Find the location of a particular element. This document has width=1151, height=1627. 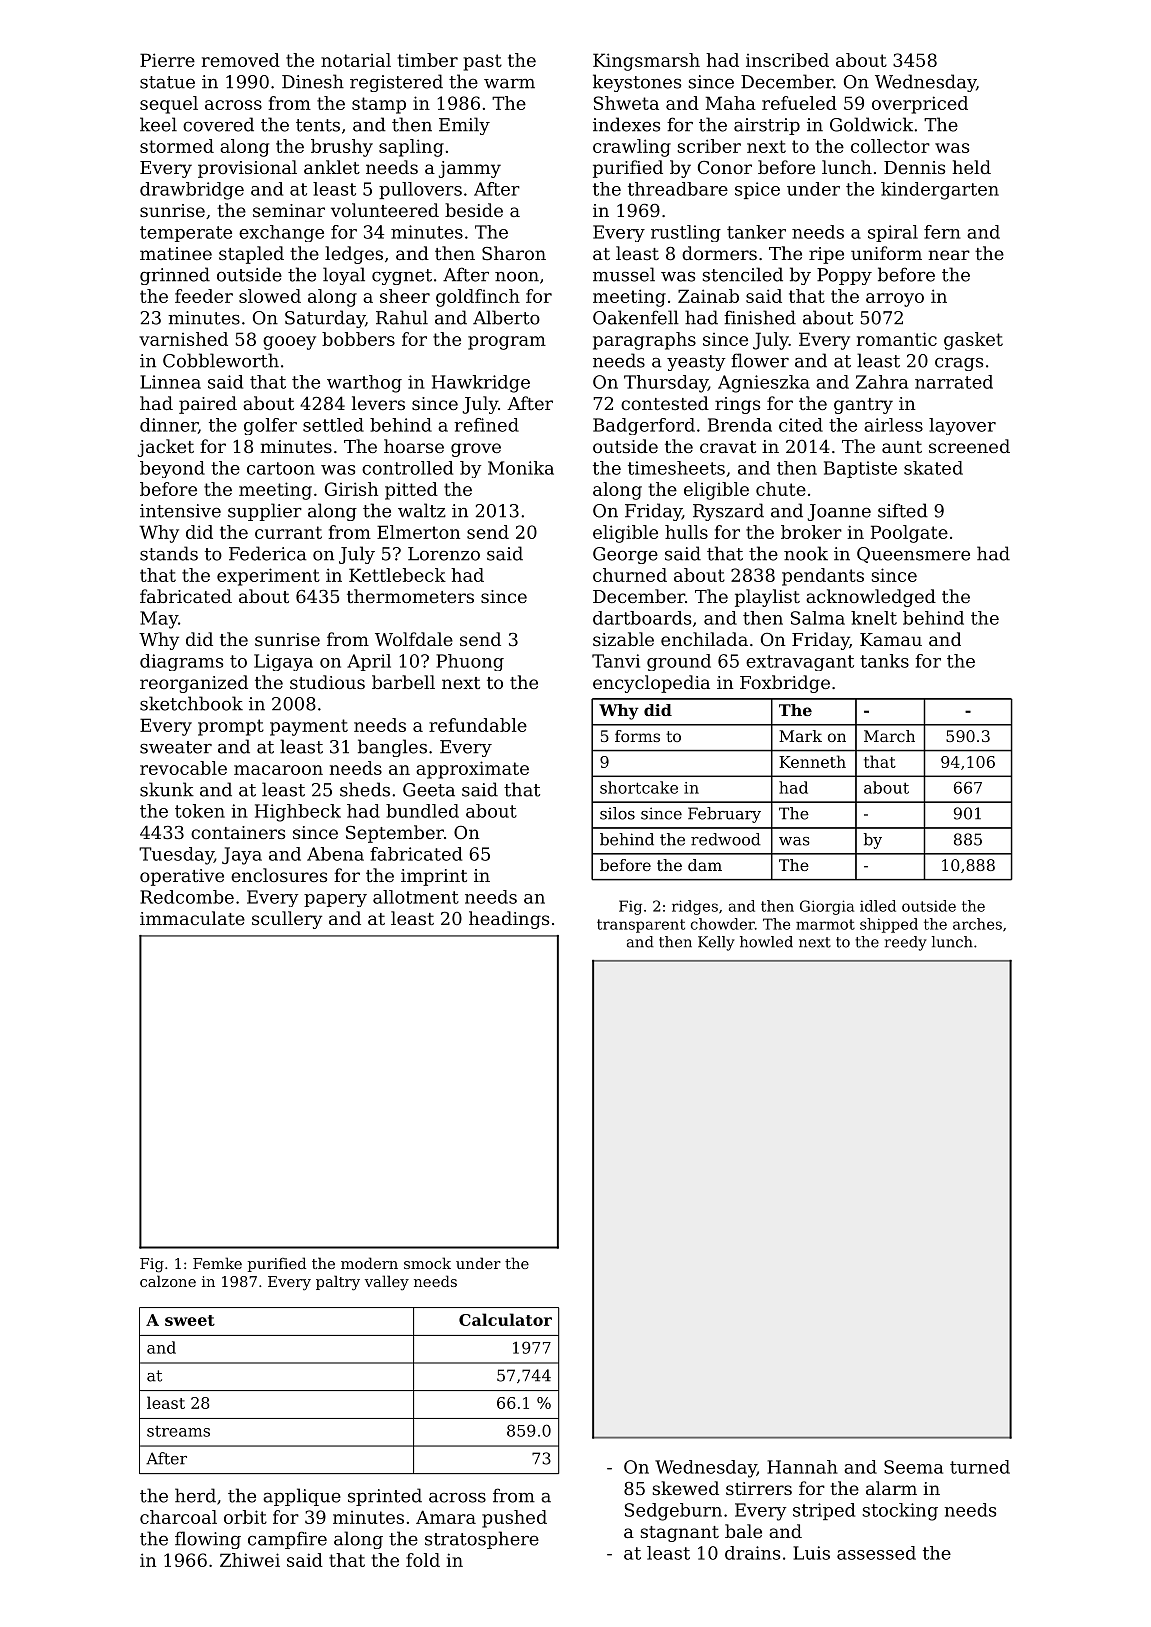

covered is located at coordinates (218, 124).
